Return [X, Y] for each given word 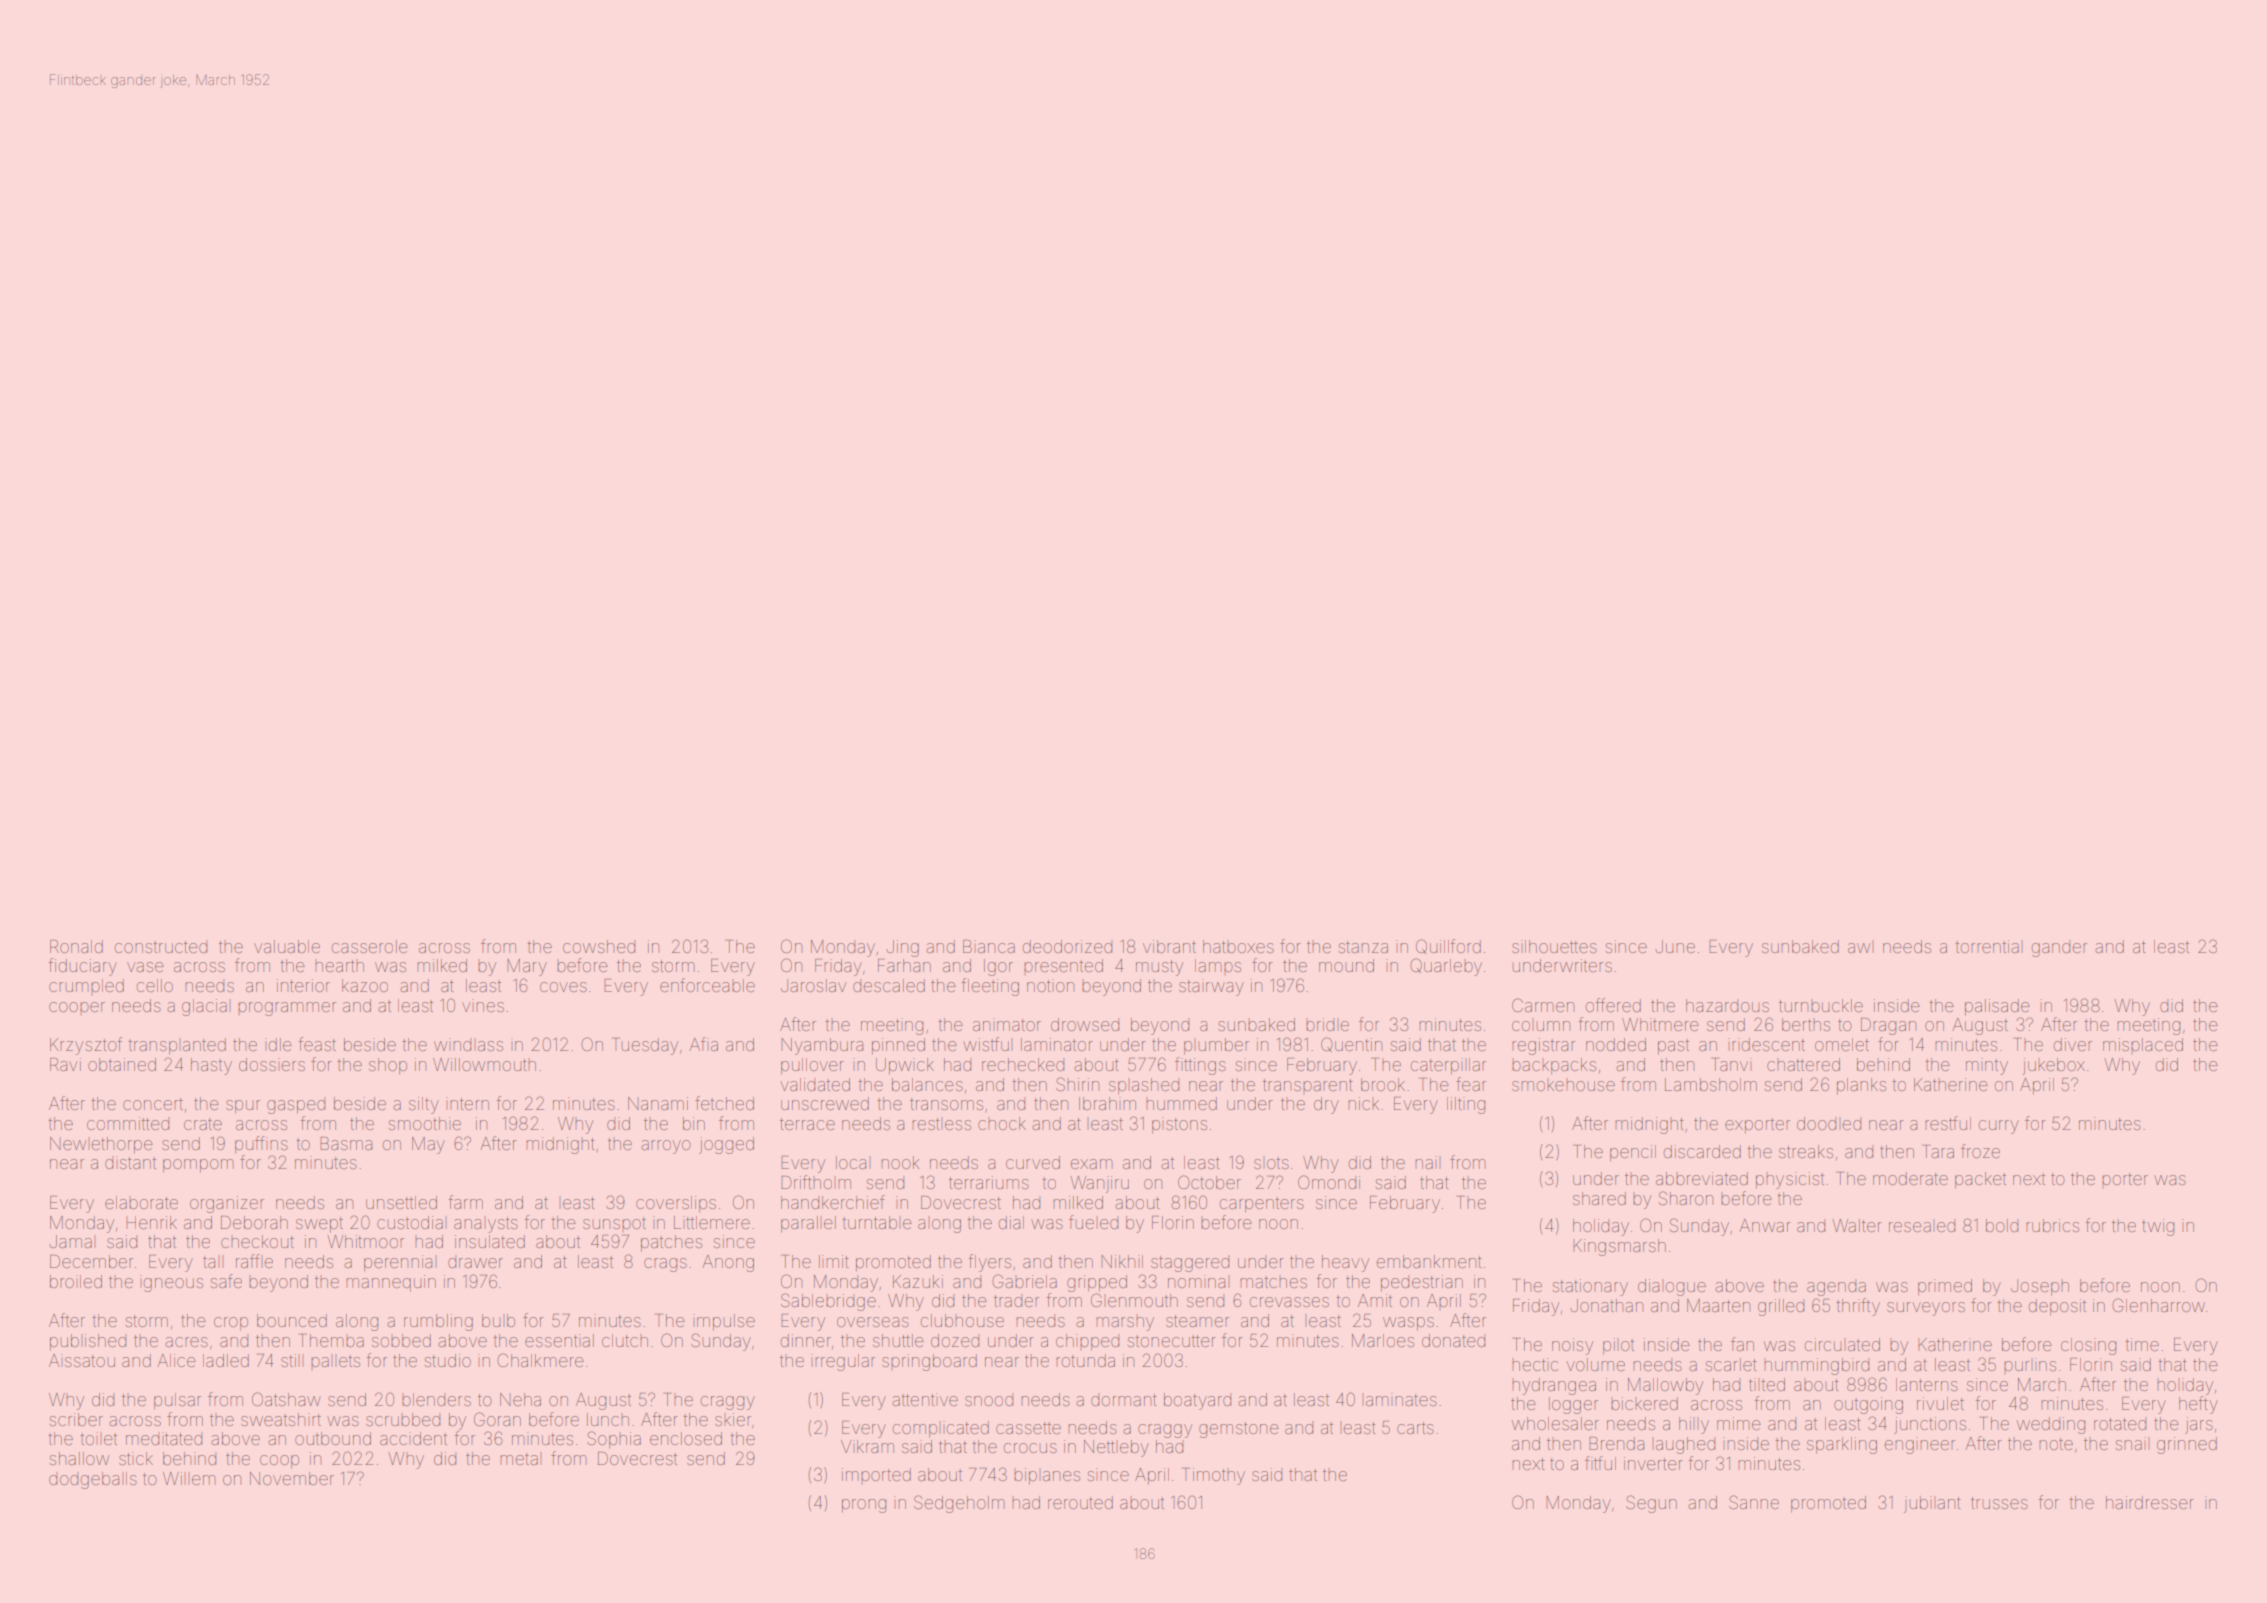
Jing [903, 948]
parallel [808, 1224]
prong [864, 1506]
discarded [1702, 1151]
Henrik [151, 1222]
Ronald [76, 946]
